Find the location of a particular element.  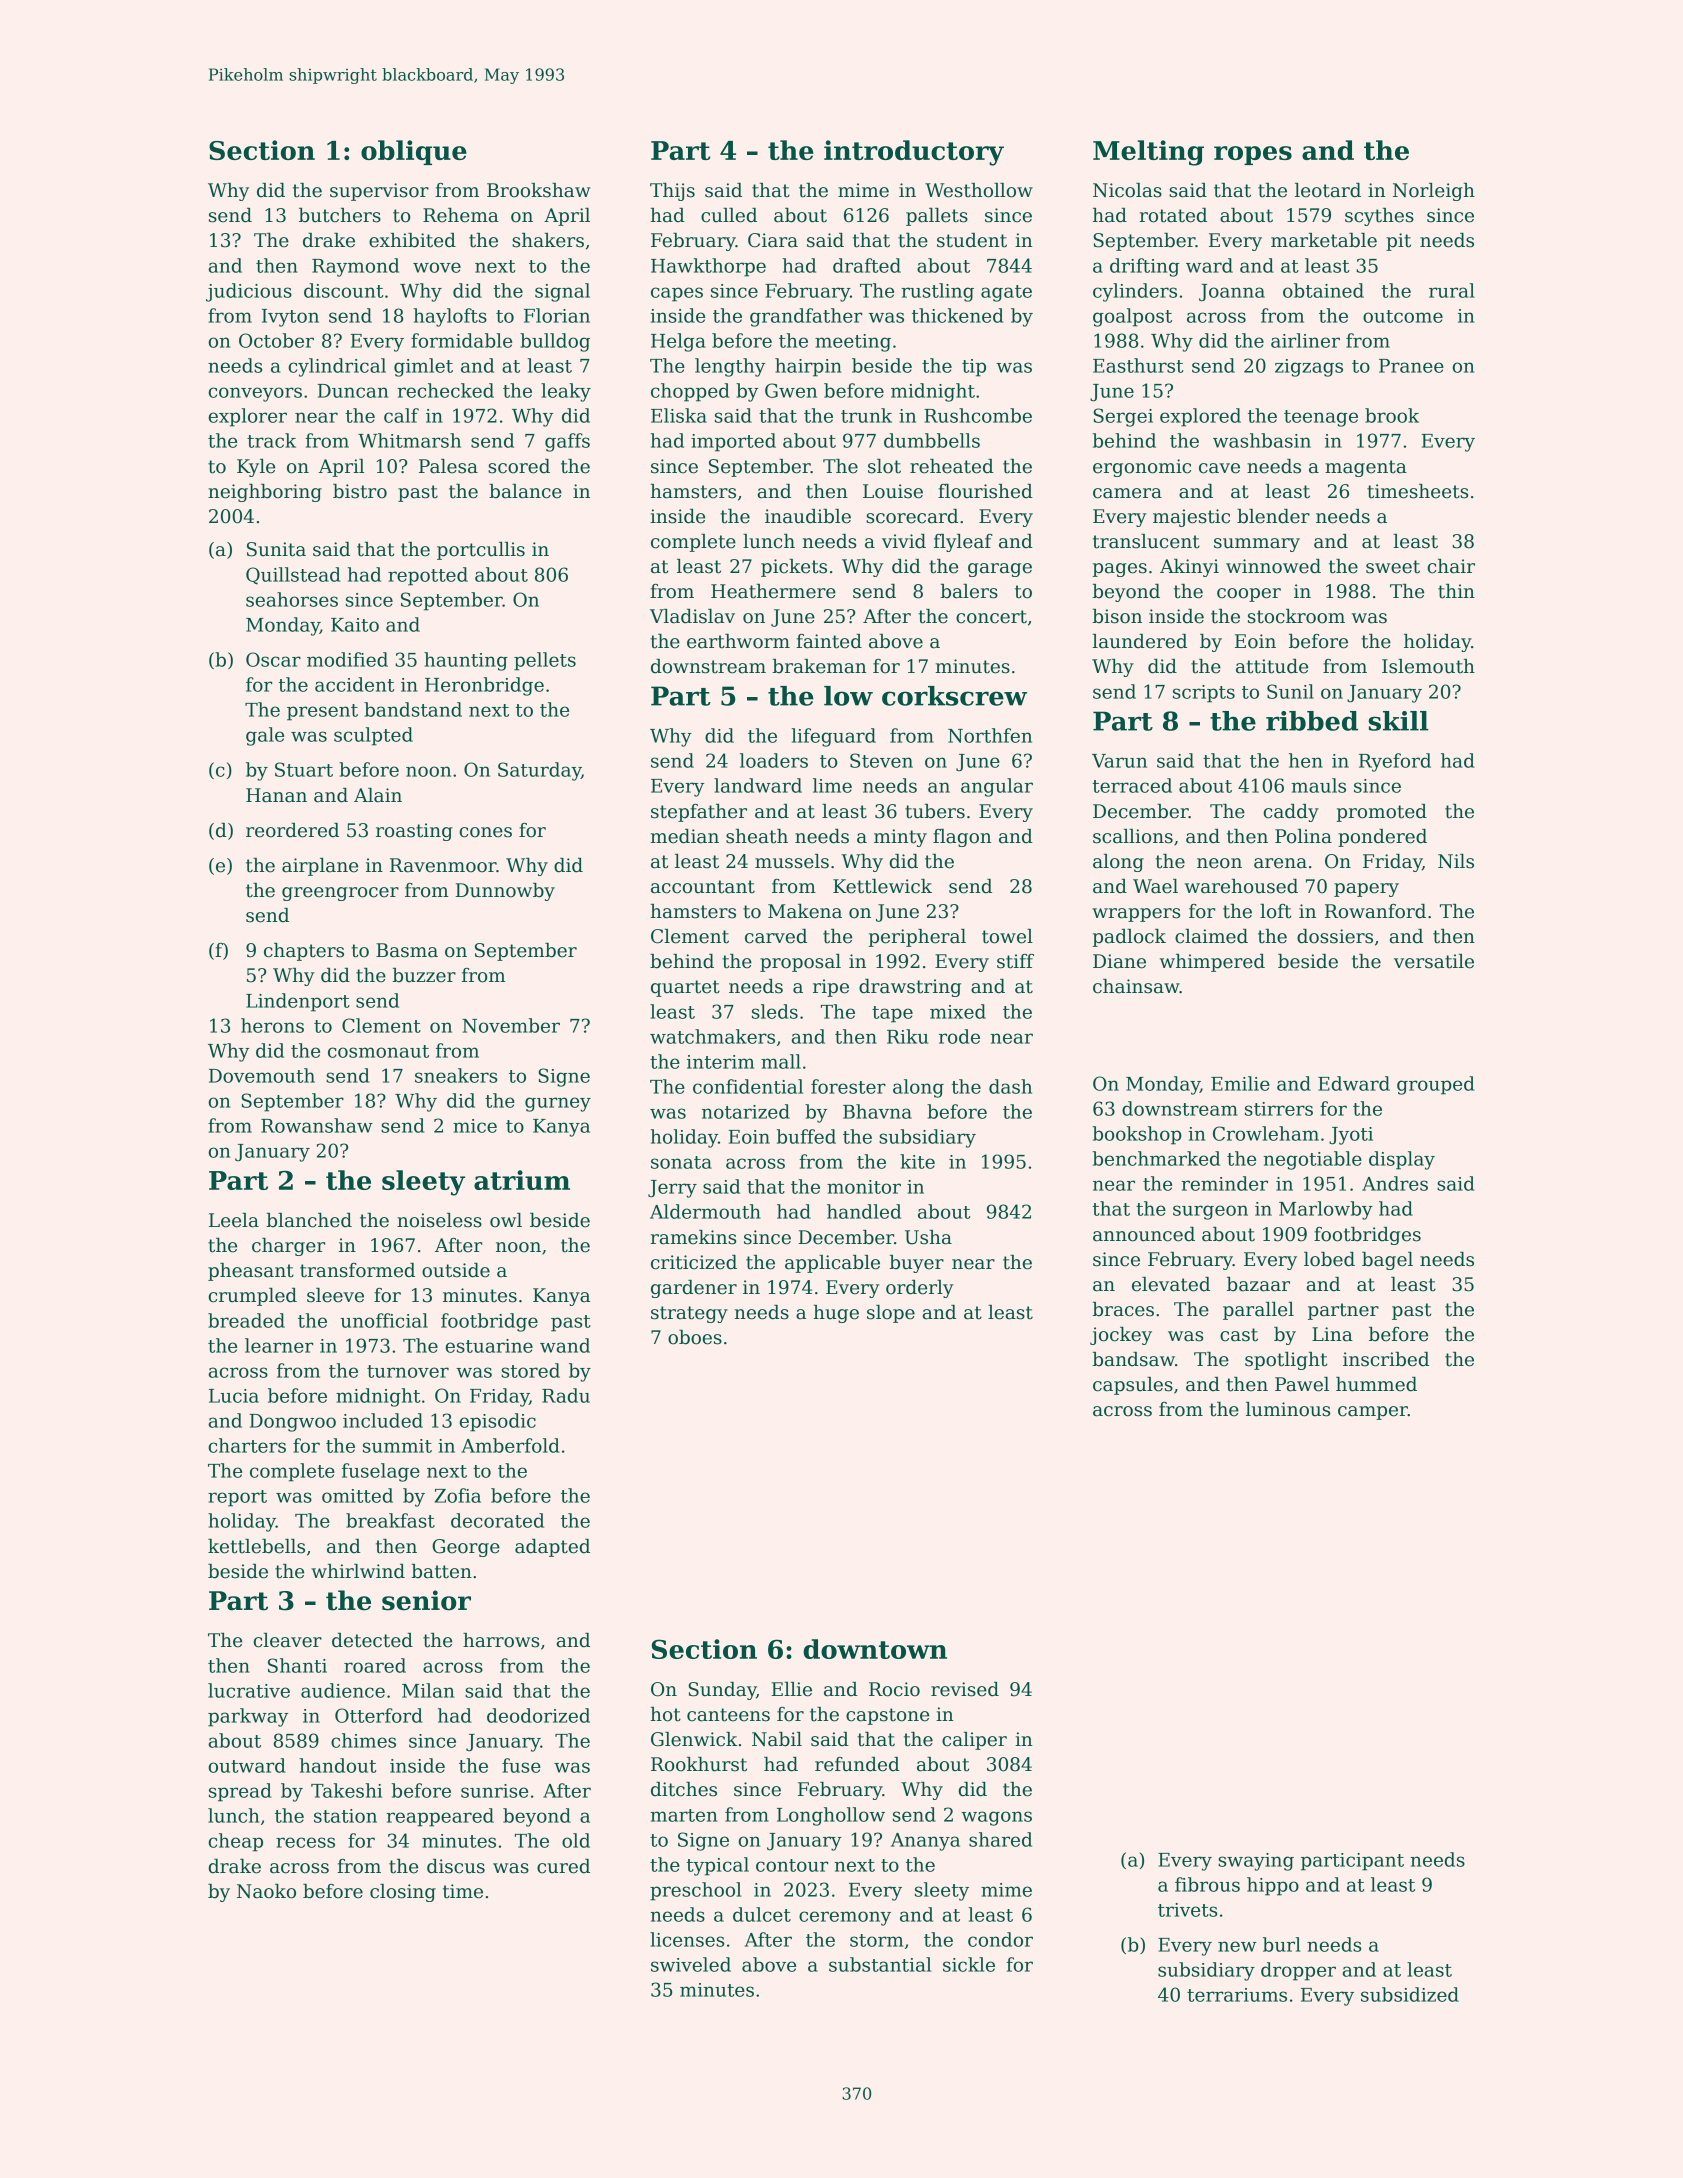

zigzags is located at coordinates (1309, 368).
